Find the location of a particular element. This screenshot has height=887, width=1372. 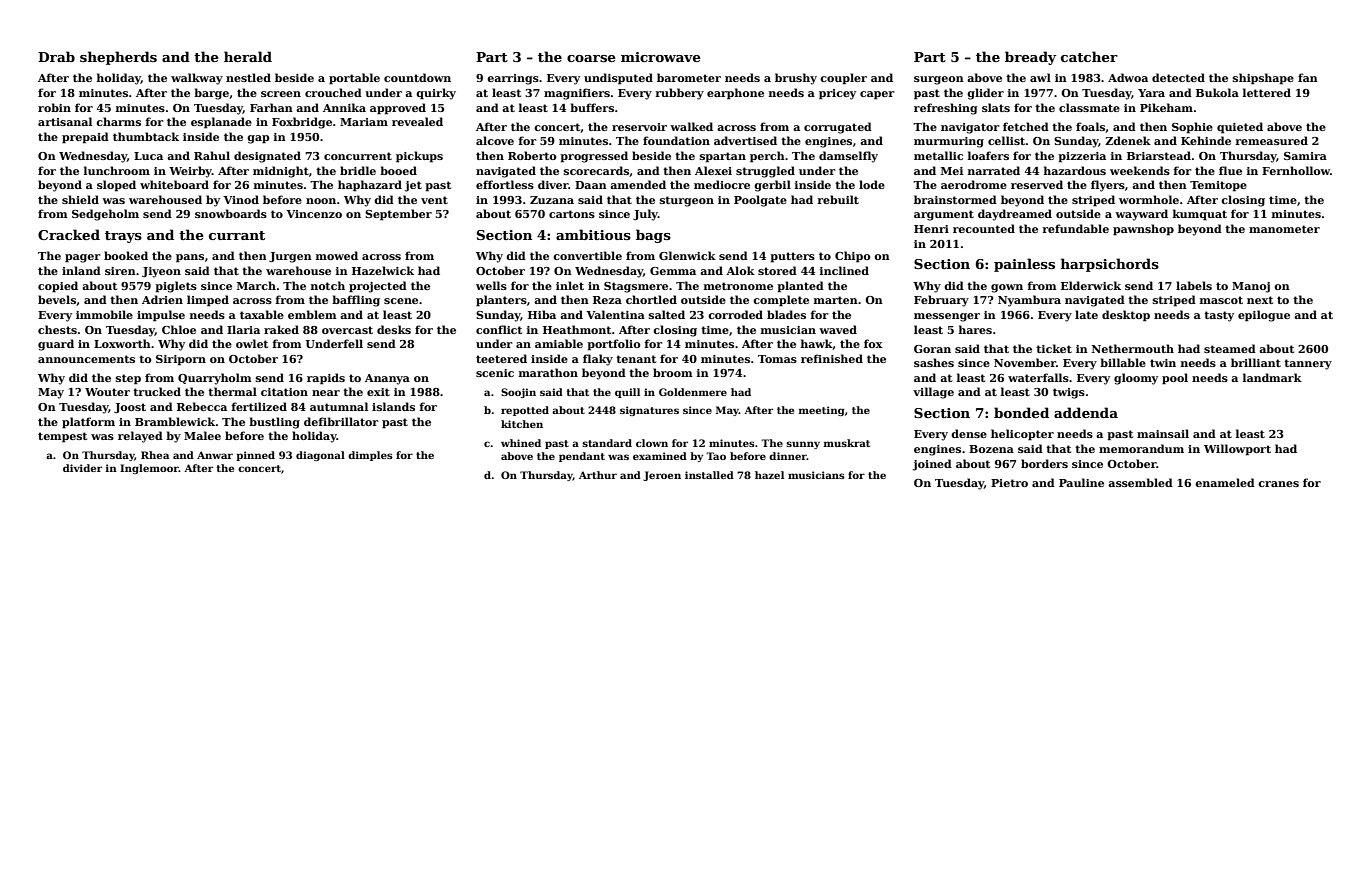

hares is located at coordinates (975, 329).
